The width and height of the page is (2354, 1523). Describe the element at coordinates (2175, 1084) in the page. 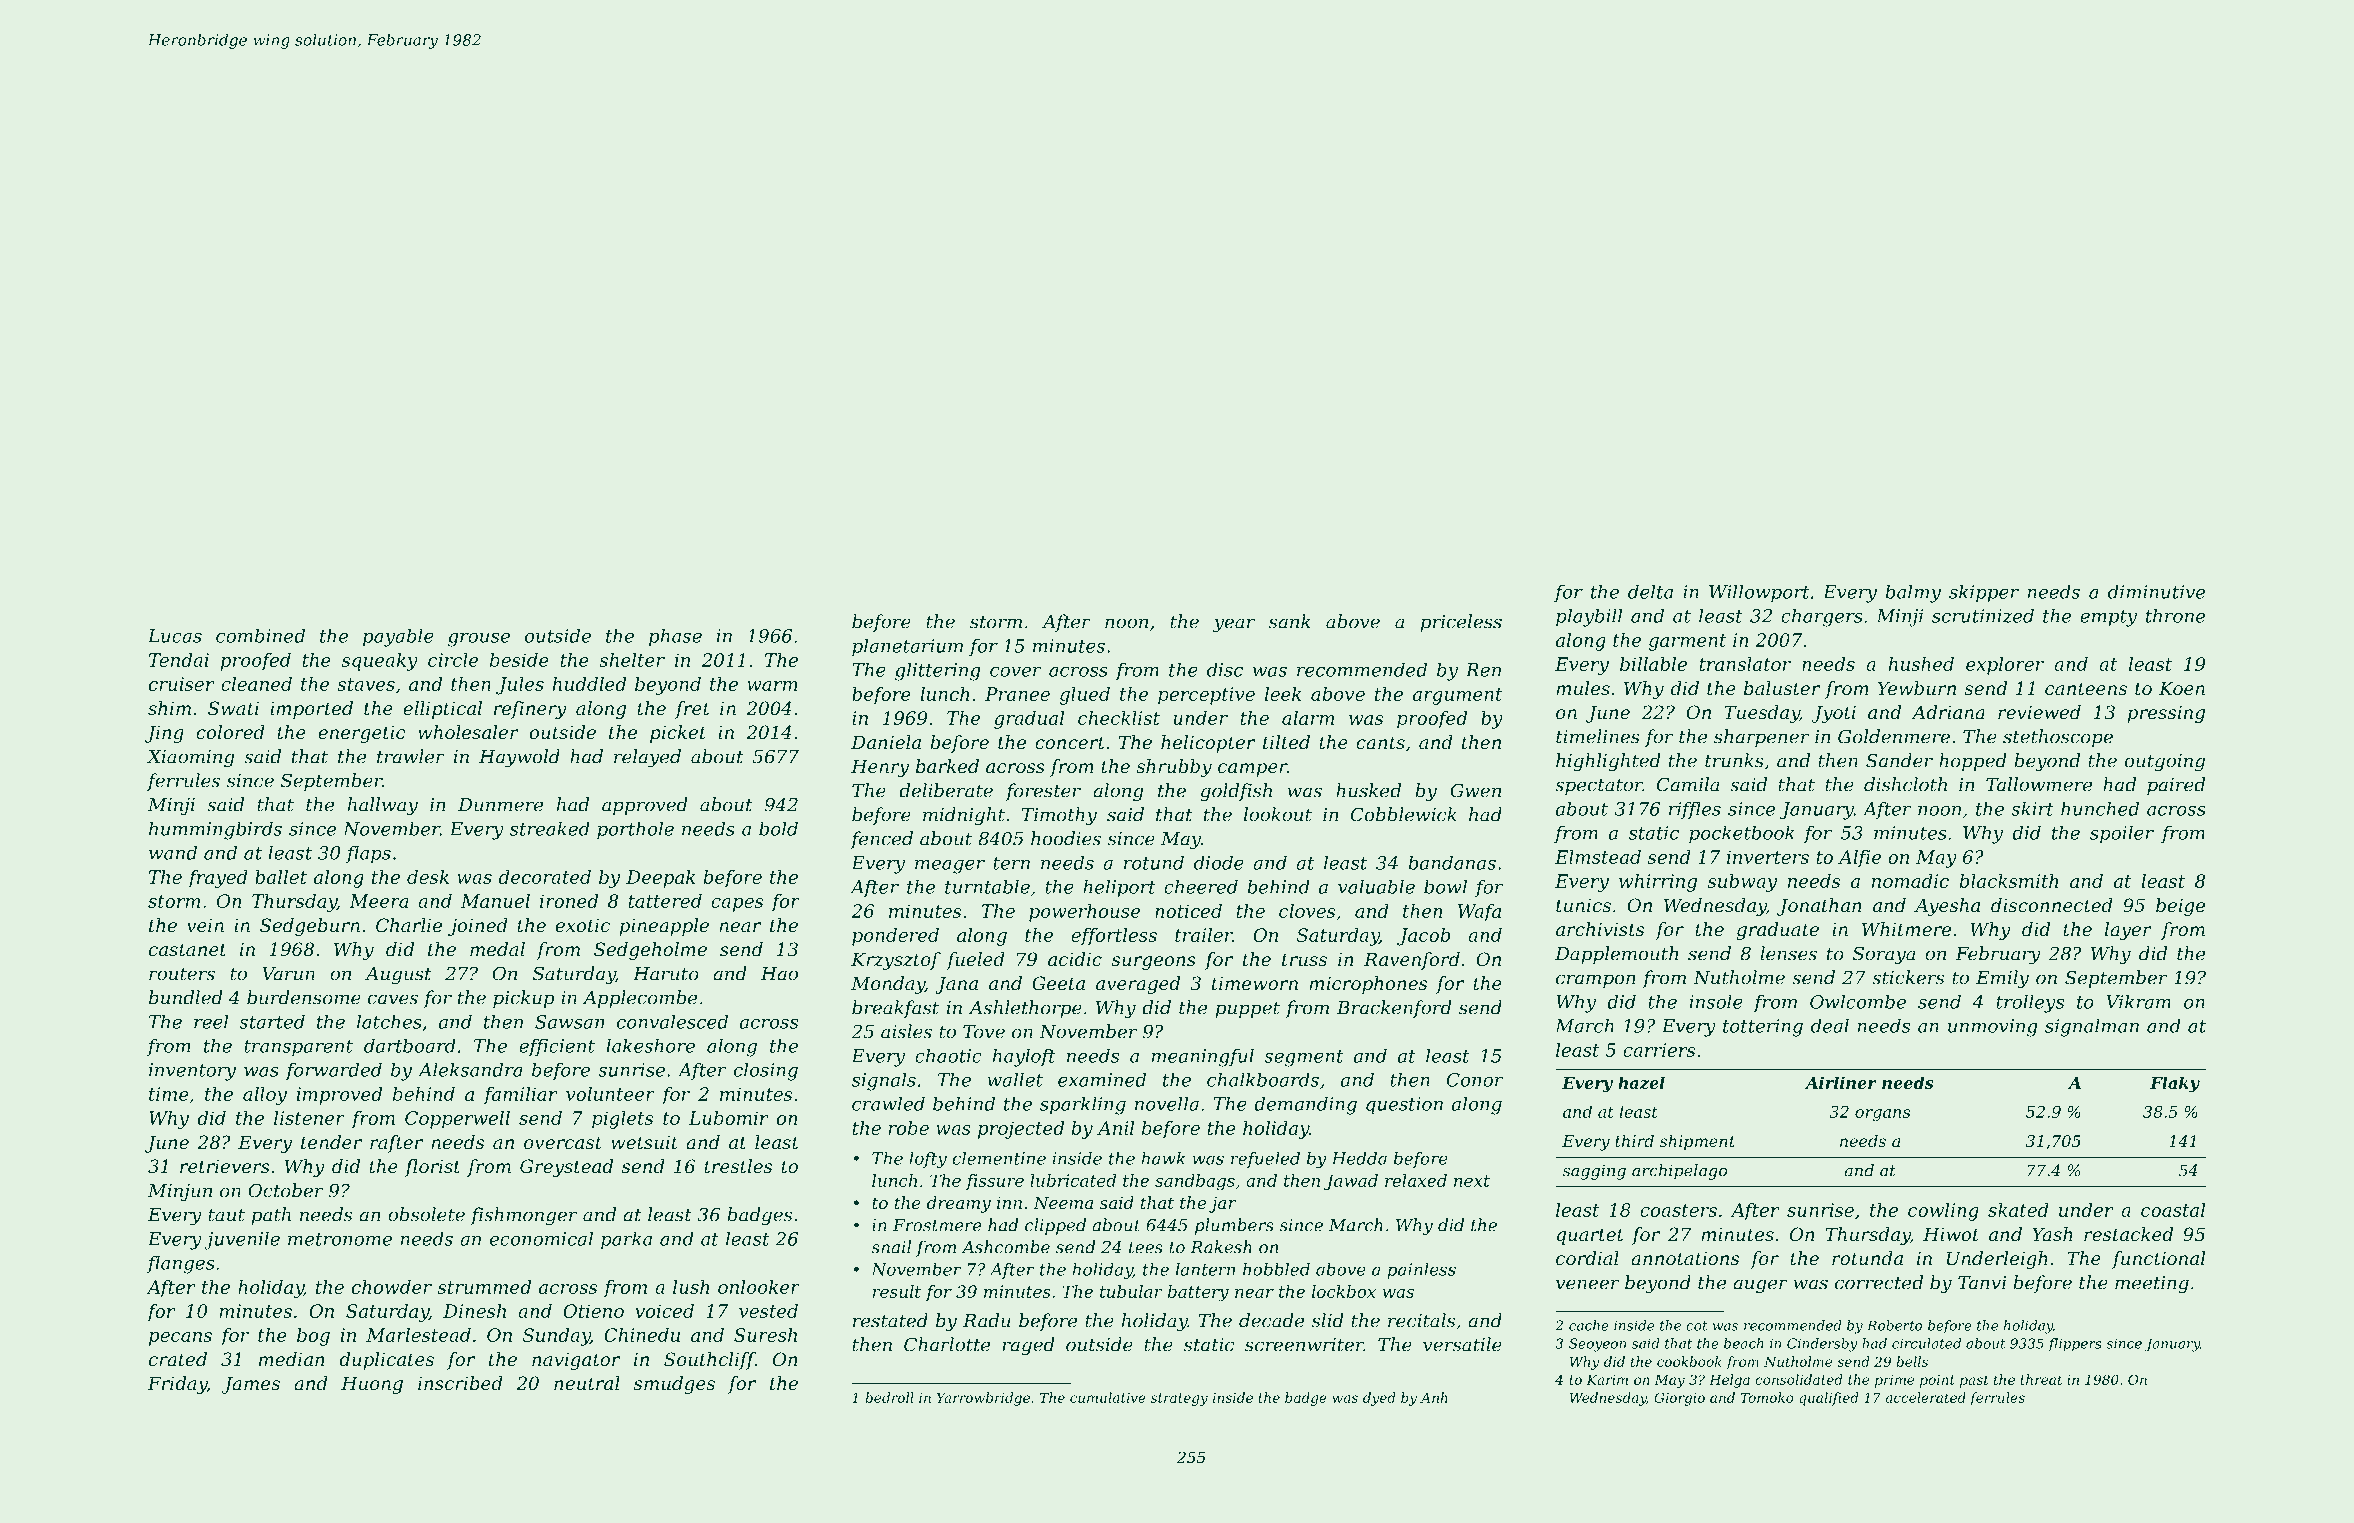

I see `Flaky` at that location.
